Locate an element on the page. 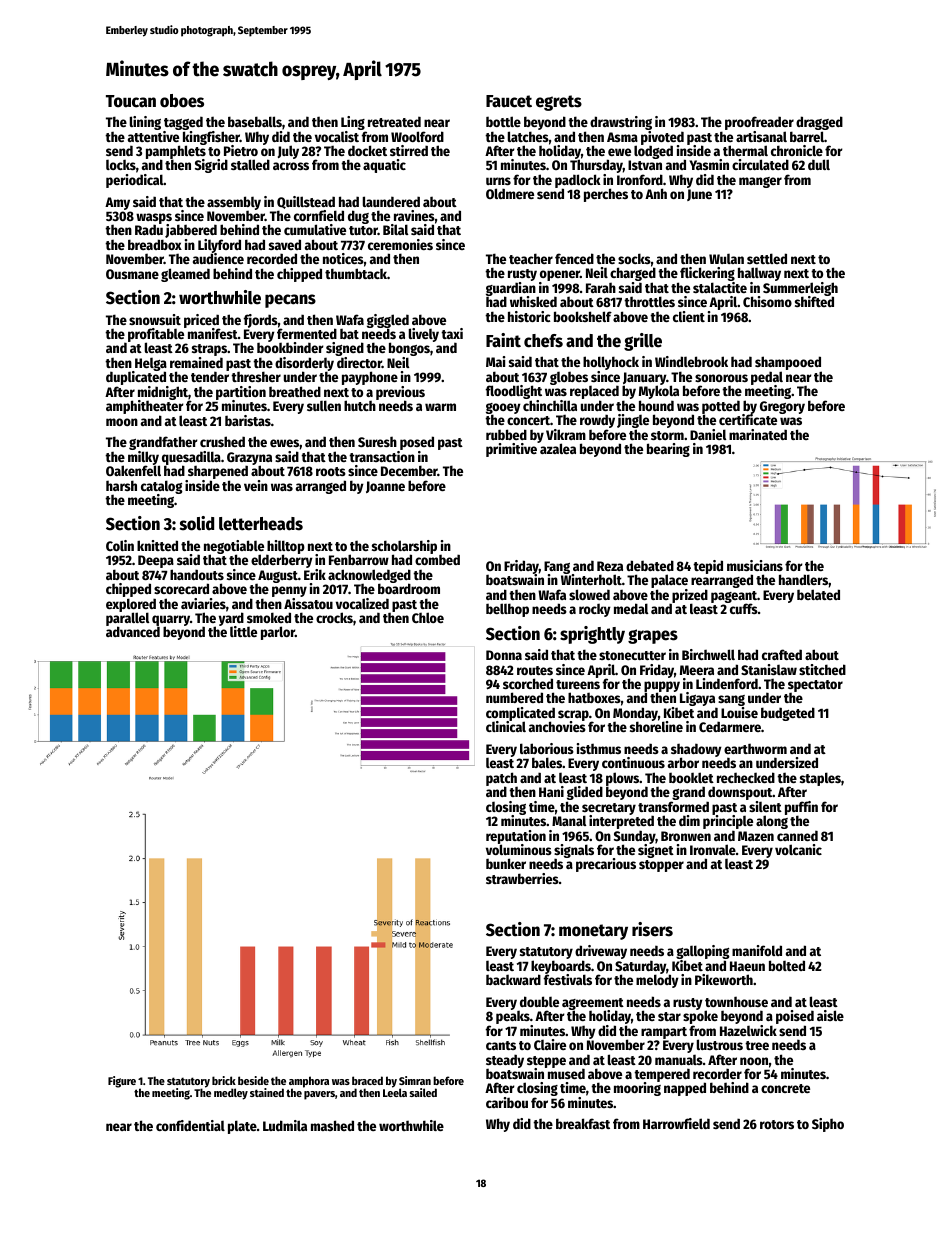  Ousmane is located at coordinates (132, 274).
